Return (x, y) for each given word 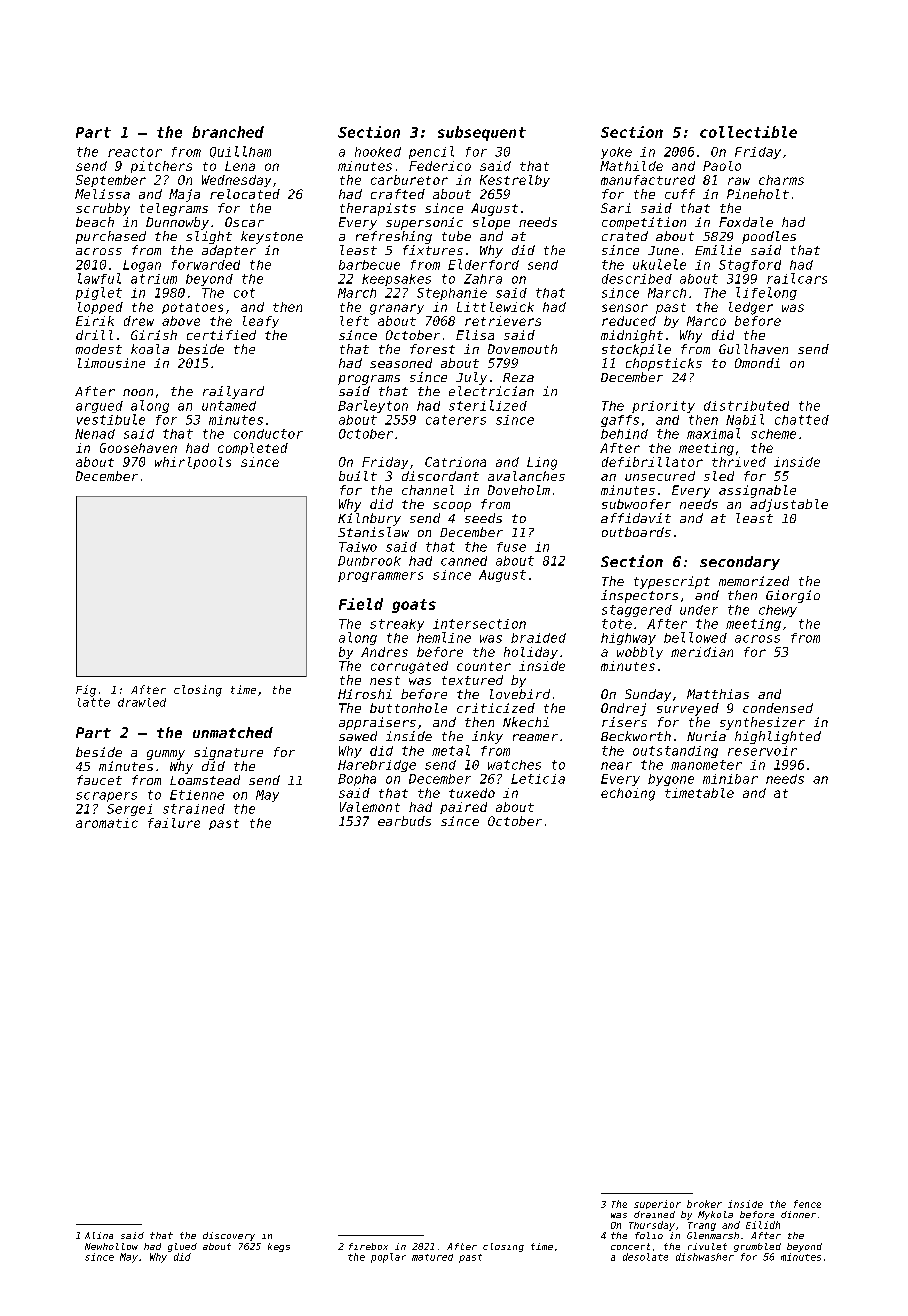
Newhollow (111, 1246)
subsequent (482, 133)
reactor (135, 152)
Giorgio (793, 596)
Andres (384, 652)
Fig (86, 691)
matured (432, 1257)
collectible (748, 132)
